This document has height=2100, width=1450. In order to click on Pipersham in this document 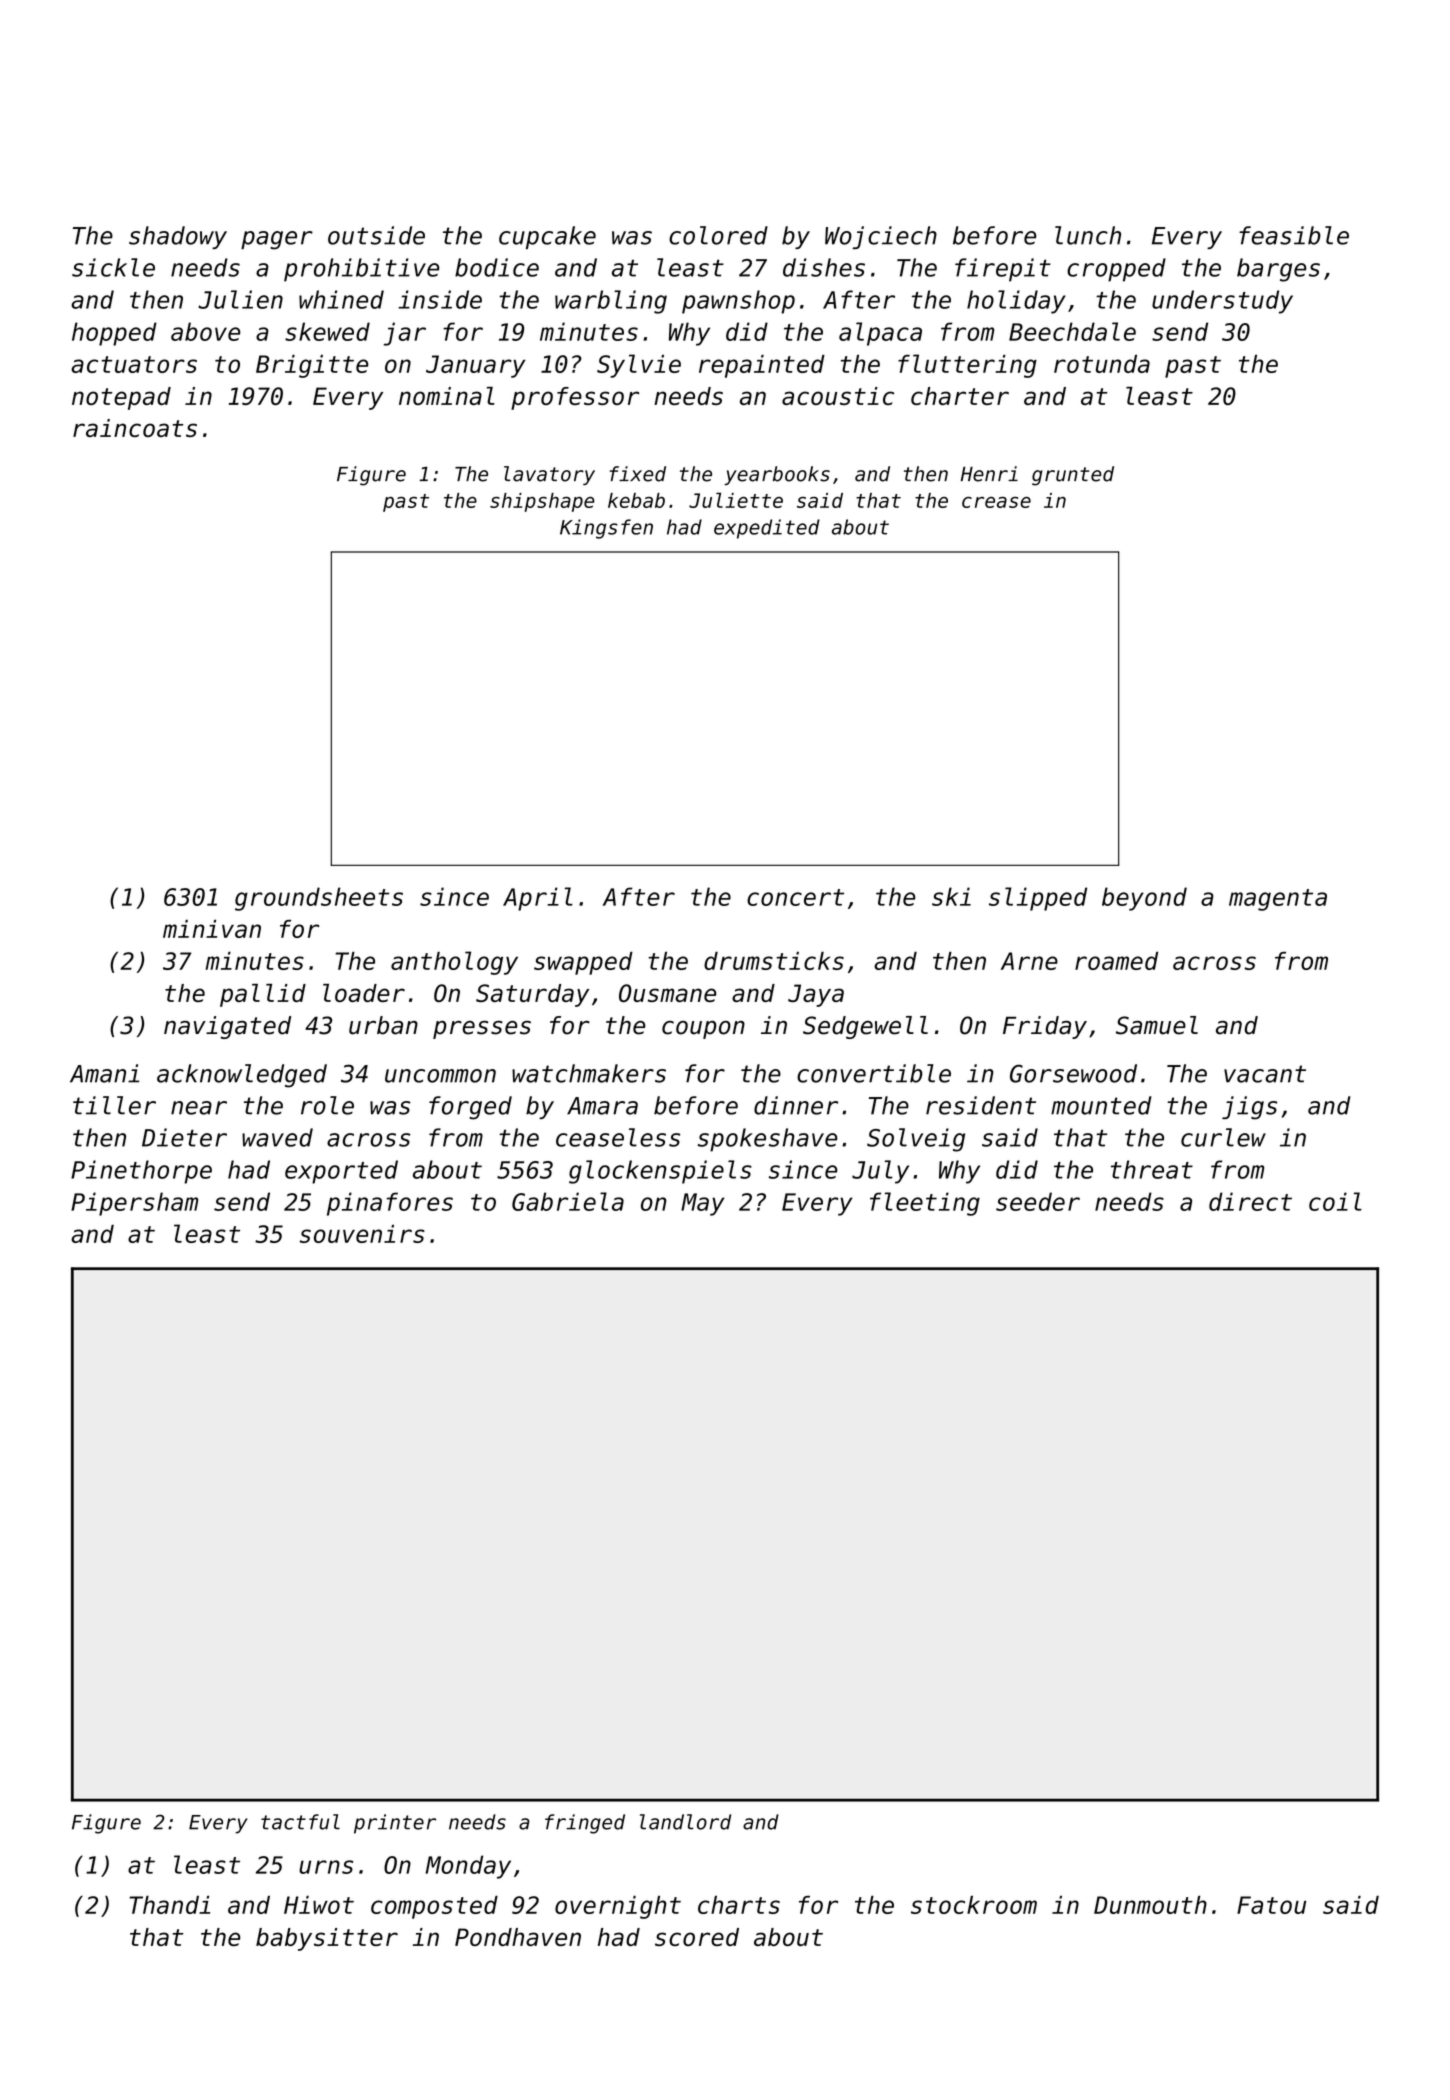, I will do `click(134, 1204)`.
